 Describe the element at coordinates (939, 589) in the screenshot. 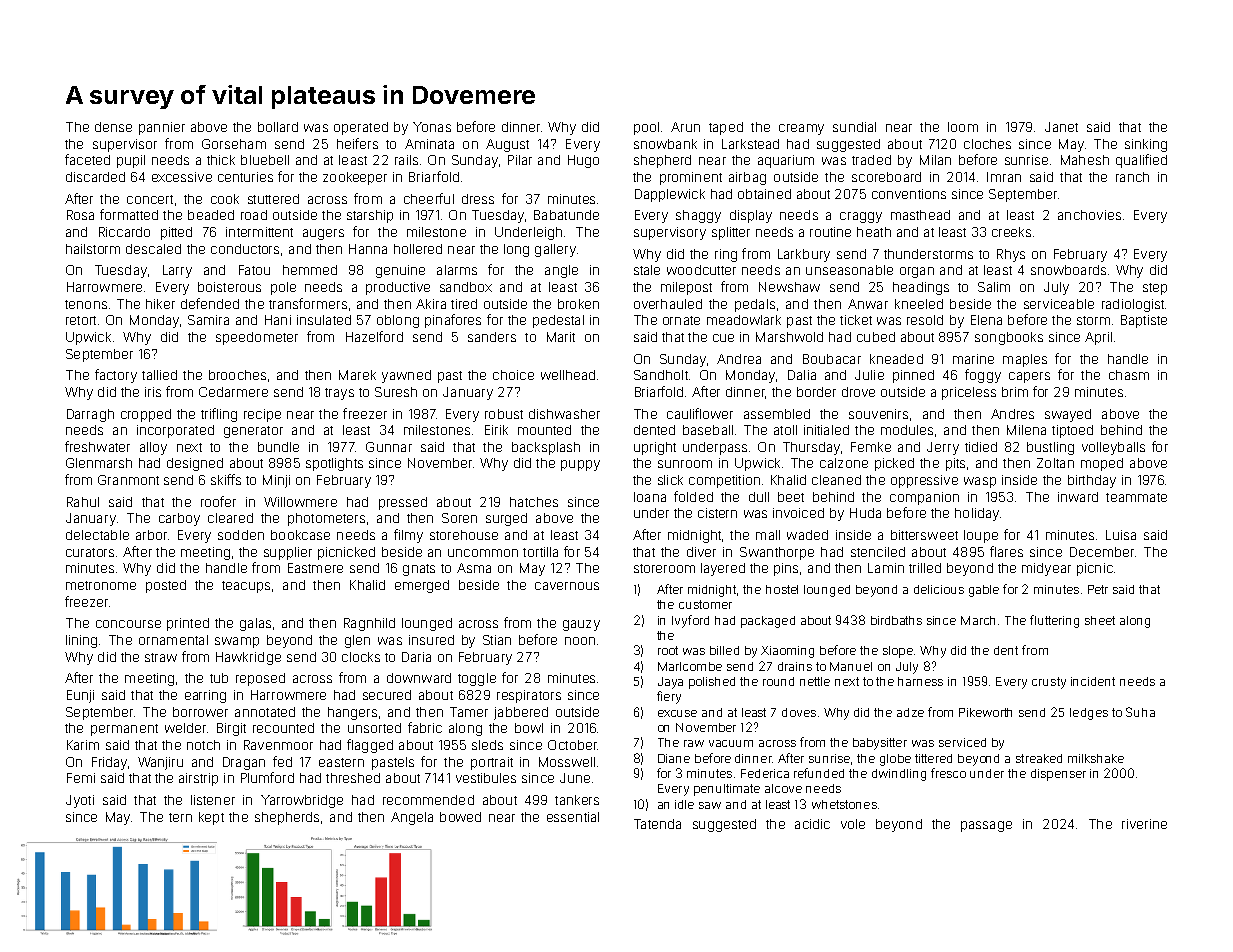

I see `delicious` at that location.
